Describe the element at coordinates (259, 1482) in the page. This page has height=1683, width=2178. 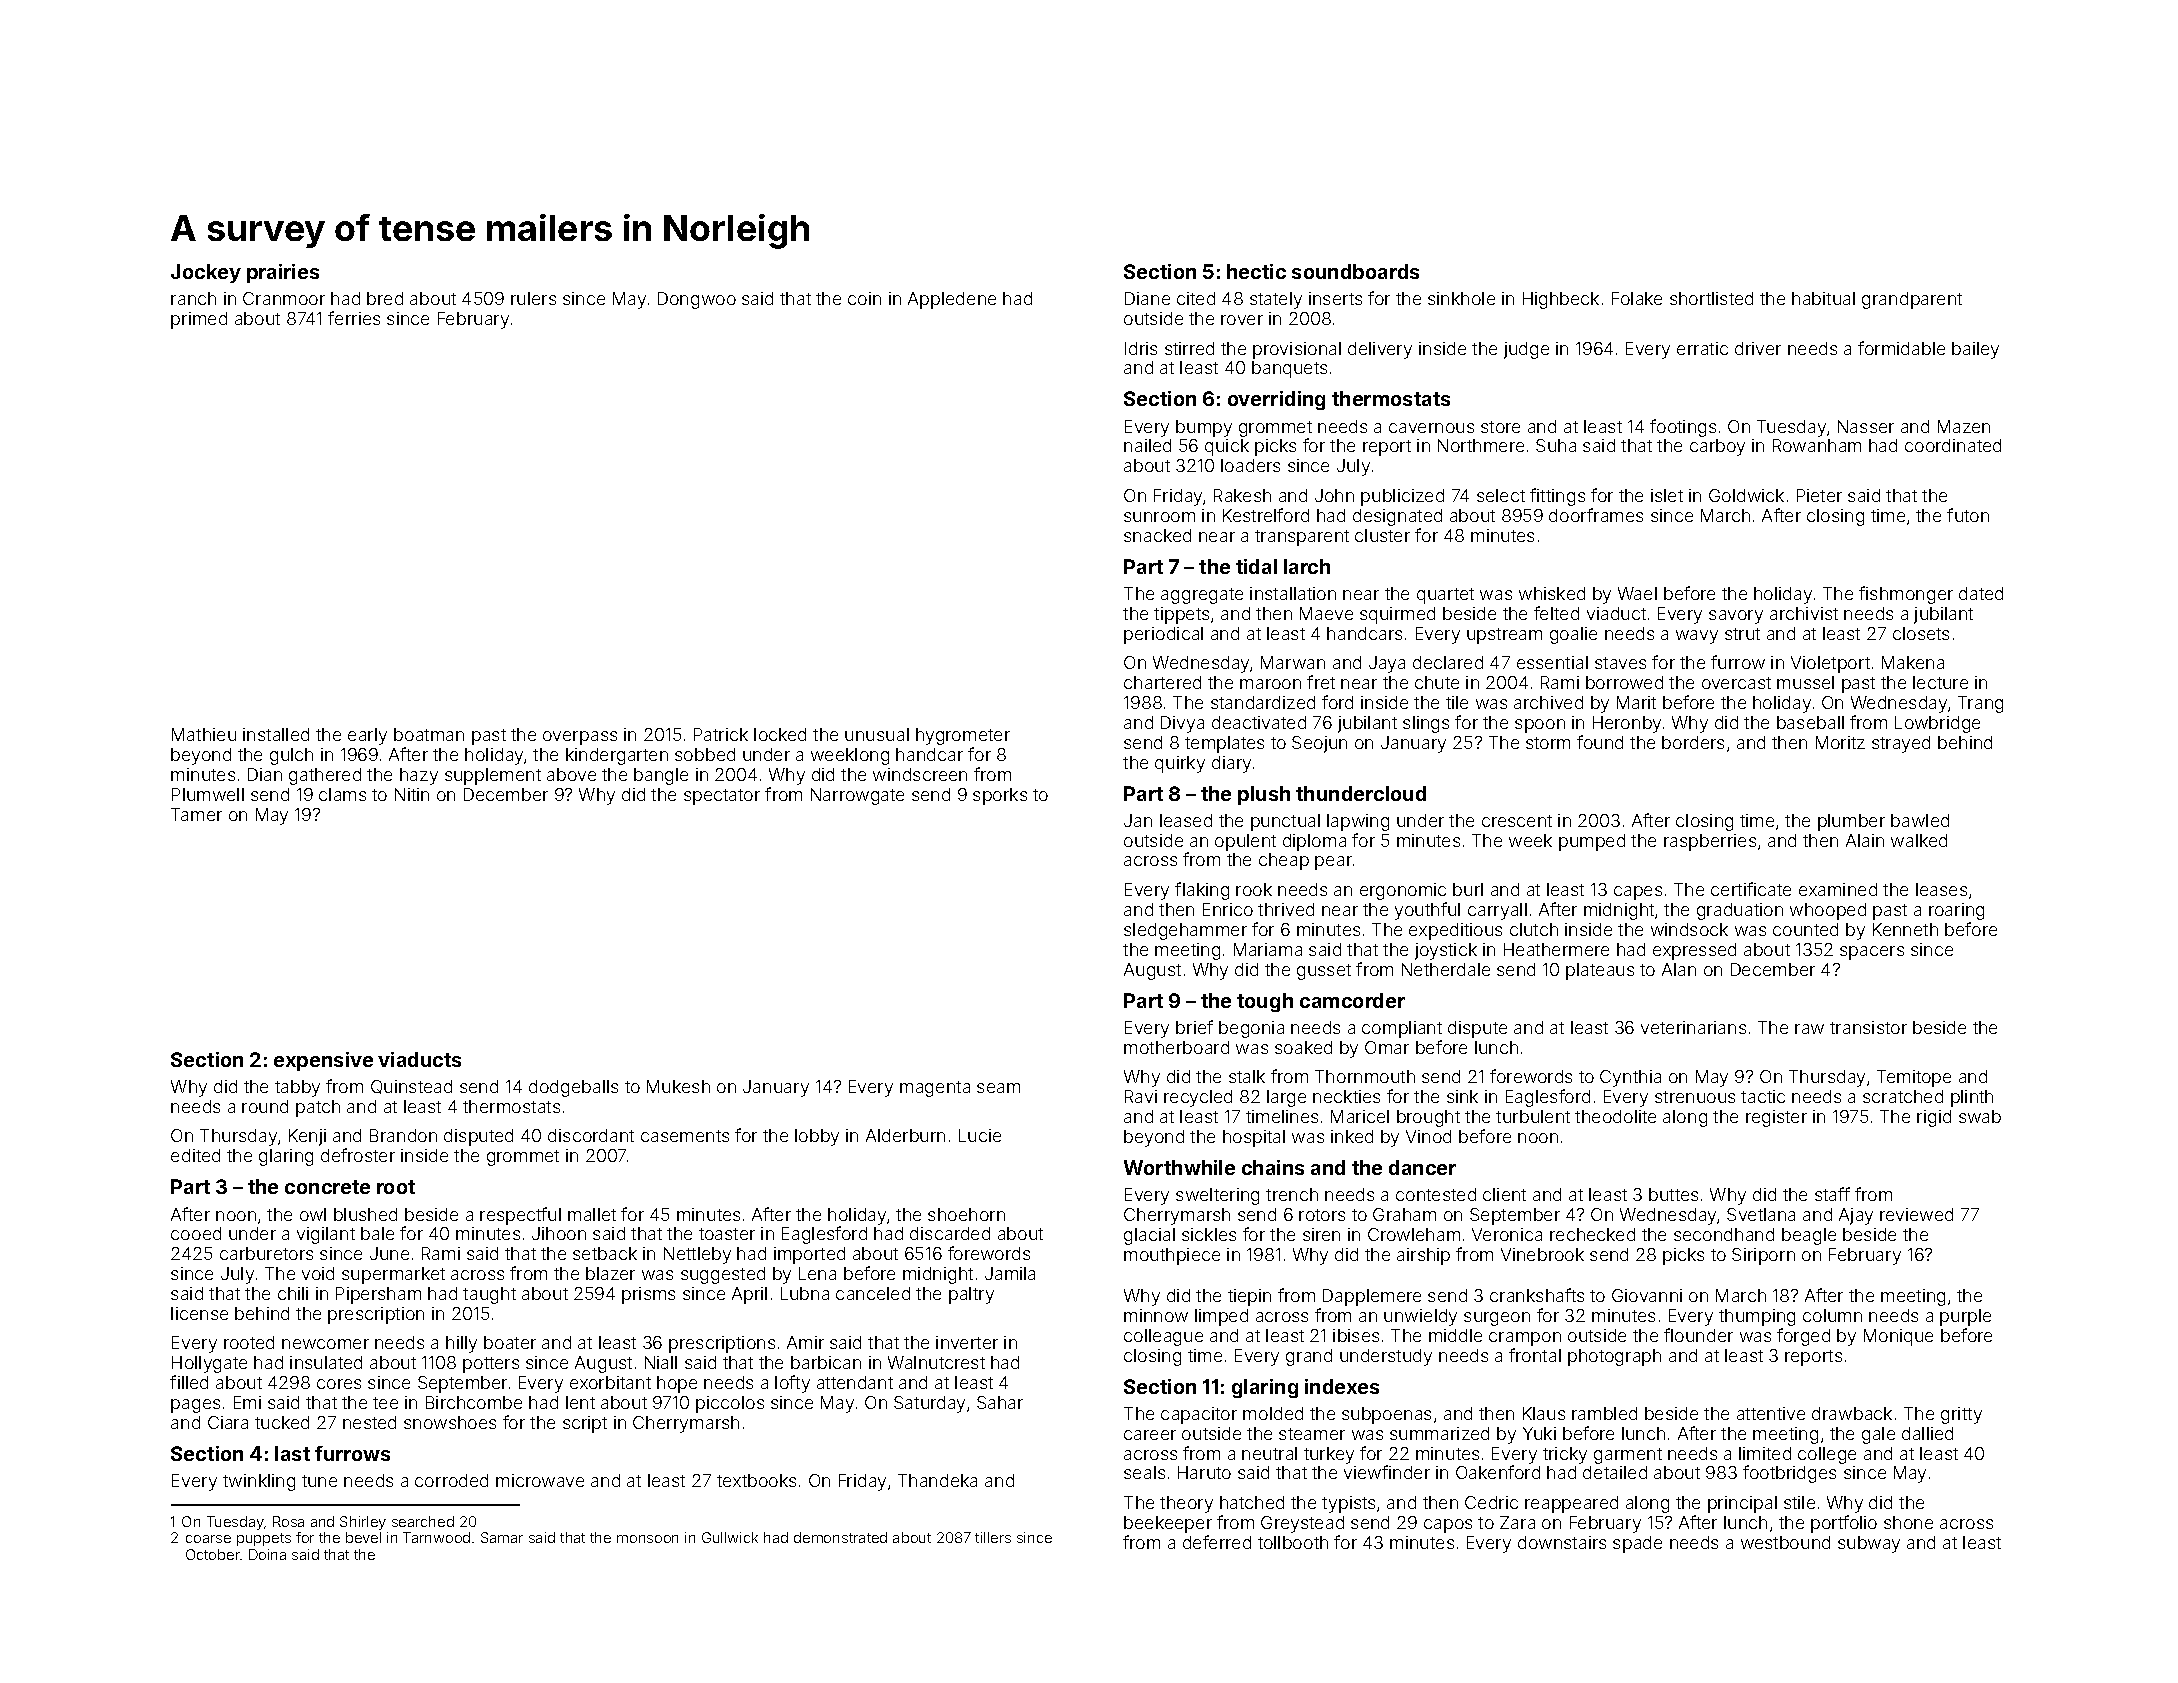
I see `twinkling` at that location.
